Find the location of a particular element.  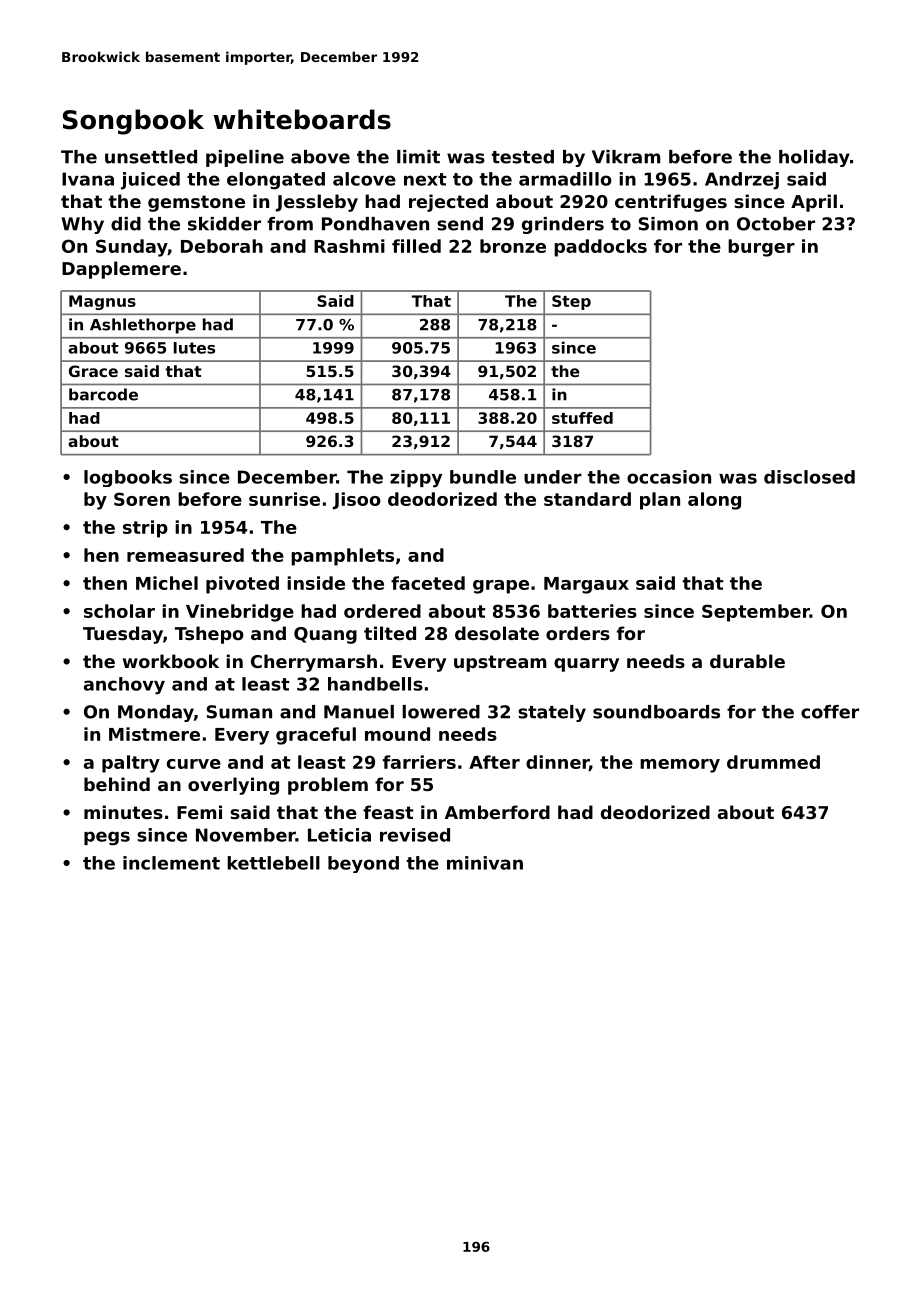

memory is located at coordinates (680, 766).
